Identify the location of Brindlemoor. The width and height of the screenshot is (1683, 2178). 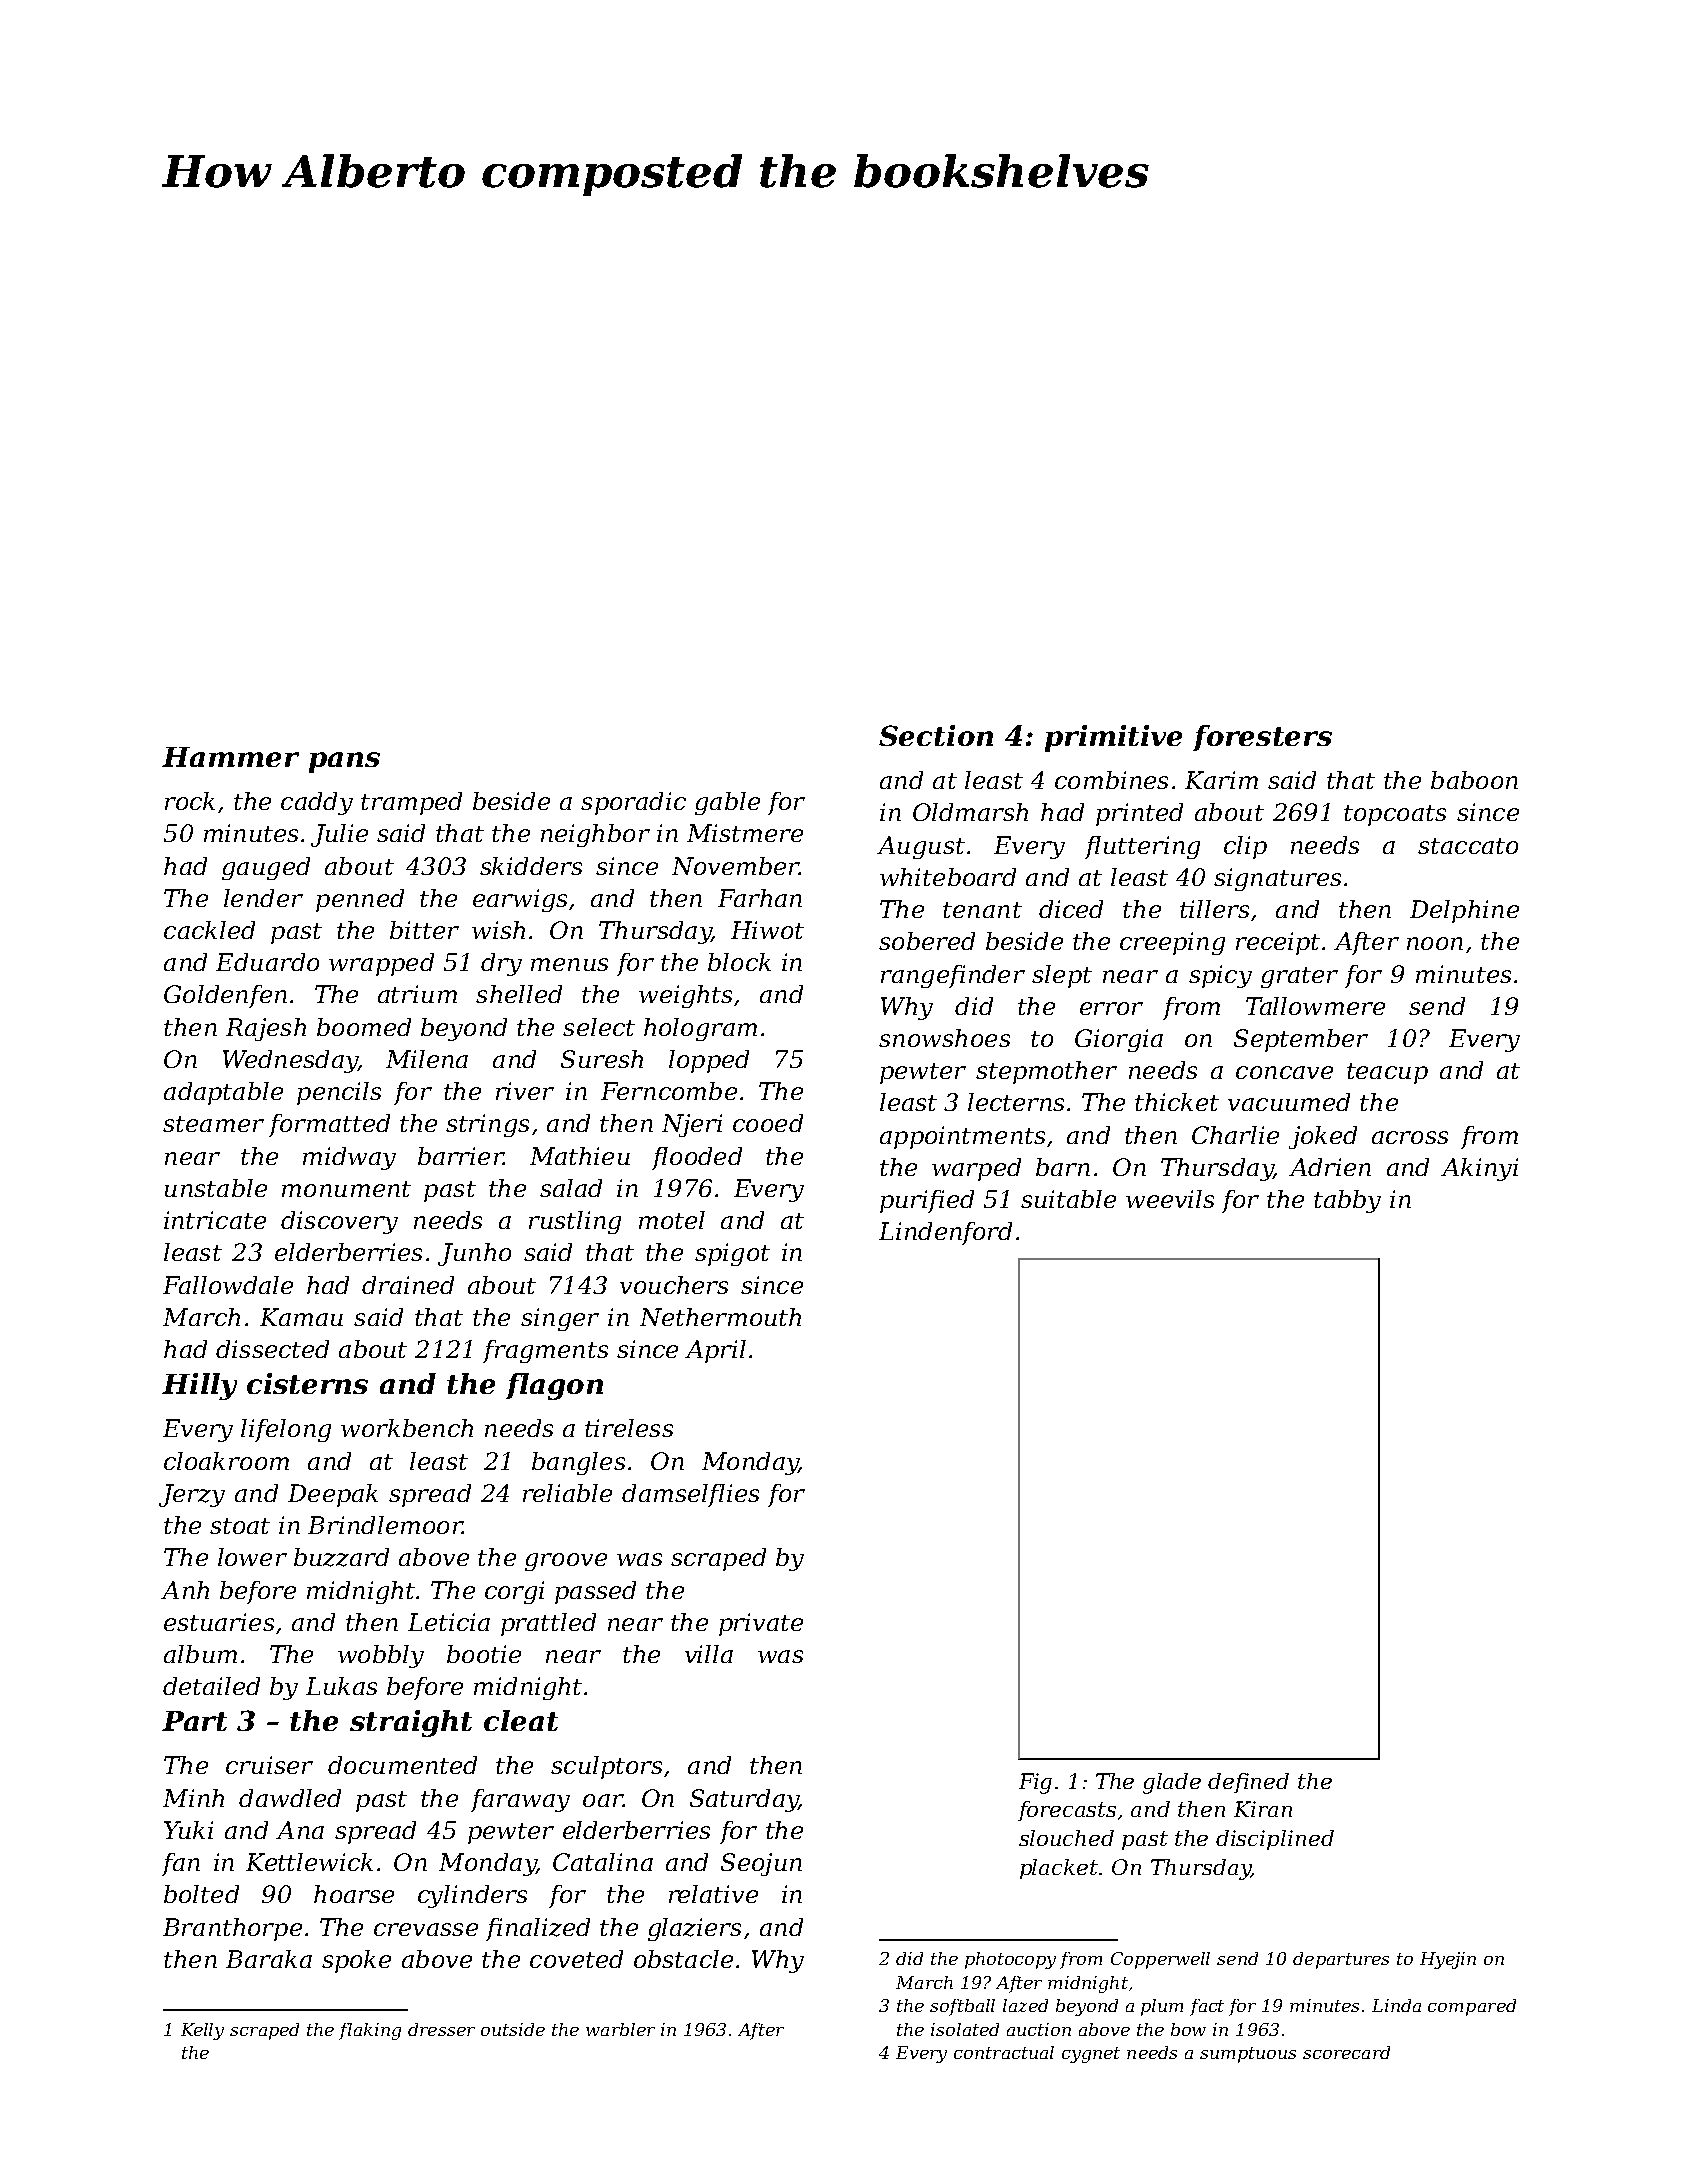
(385, 1525).
